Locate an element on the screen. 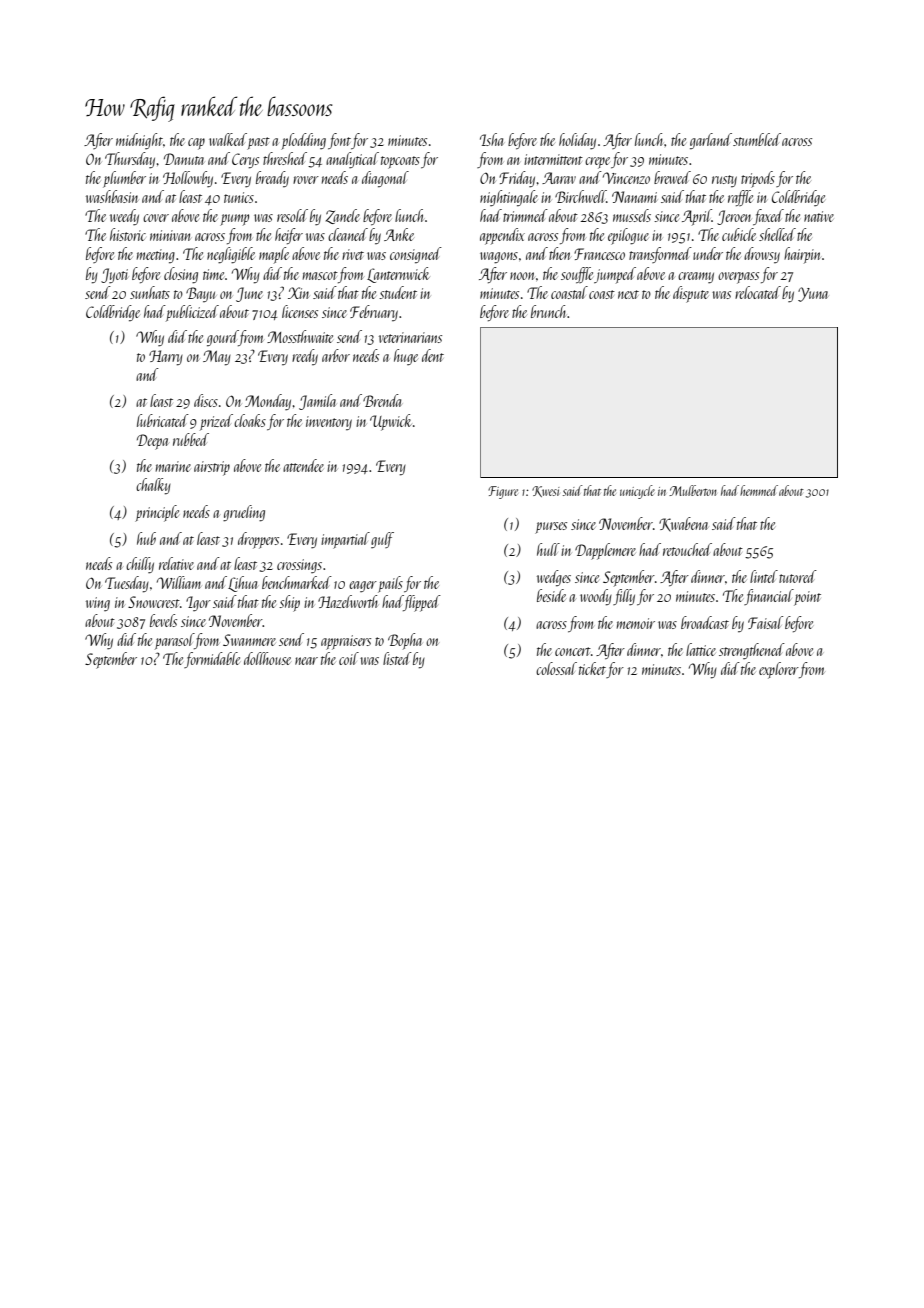 The width and height of the screenshot is (924, 1308). hull is located at coordinates (548, 549).
